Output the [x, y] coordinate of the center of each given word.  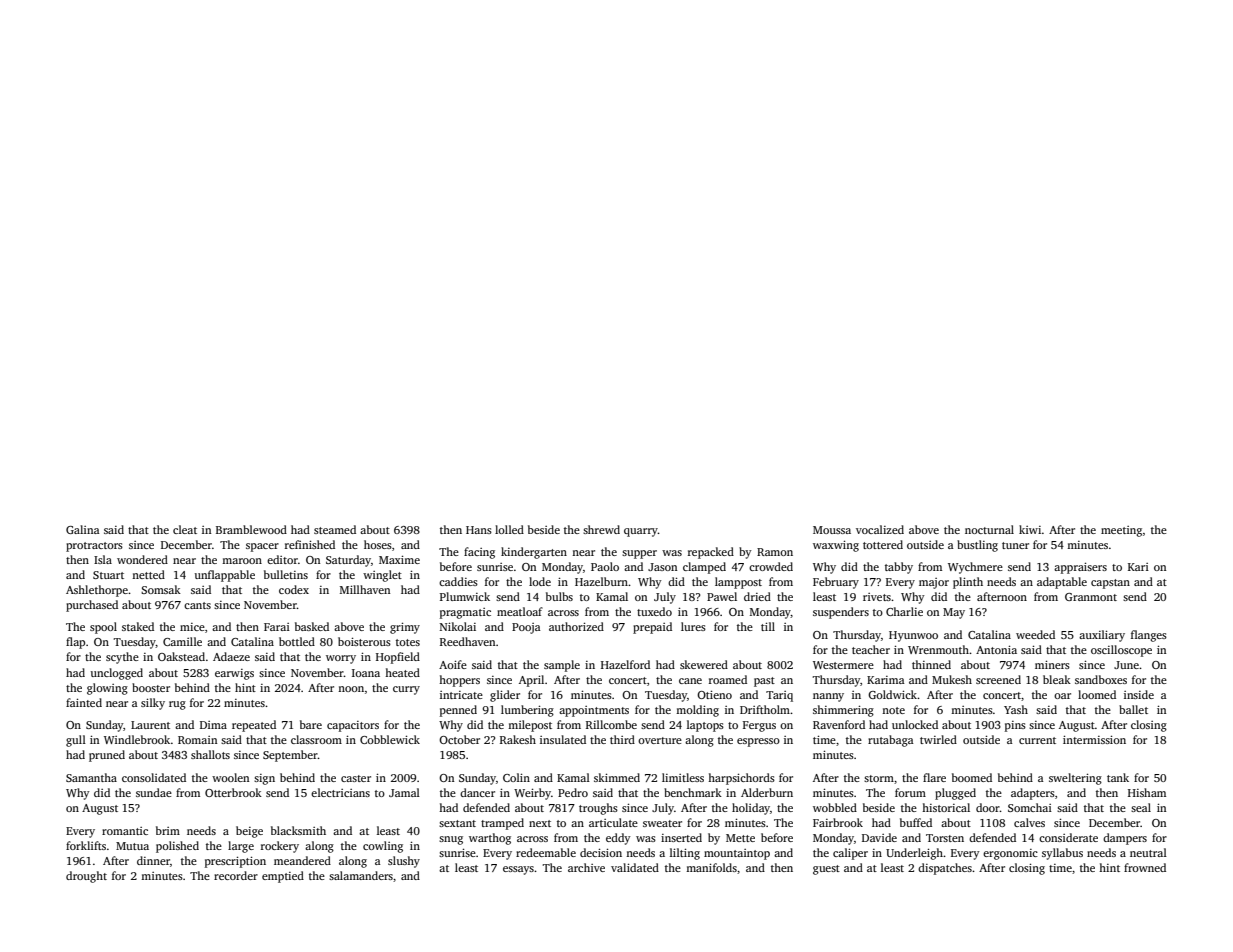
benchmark [693, 792]
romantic [125, 831]
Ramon [775, 552]
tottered [883, 544]
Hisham [1147, 792]
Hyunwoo [913, 636]
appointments [594, 711]
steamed [335, 529]
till [768, 626]
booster [151, 687]
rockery [280, 847]
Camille [182, 641]
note [893, 710]
